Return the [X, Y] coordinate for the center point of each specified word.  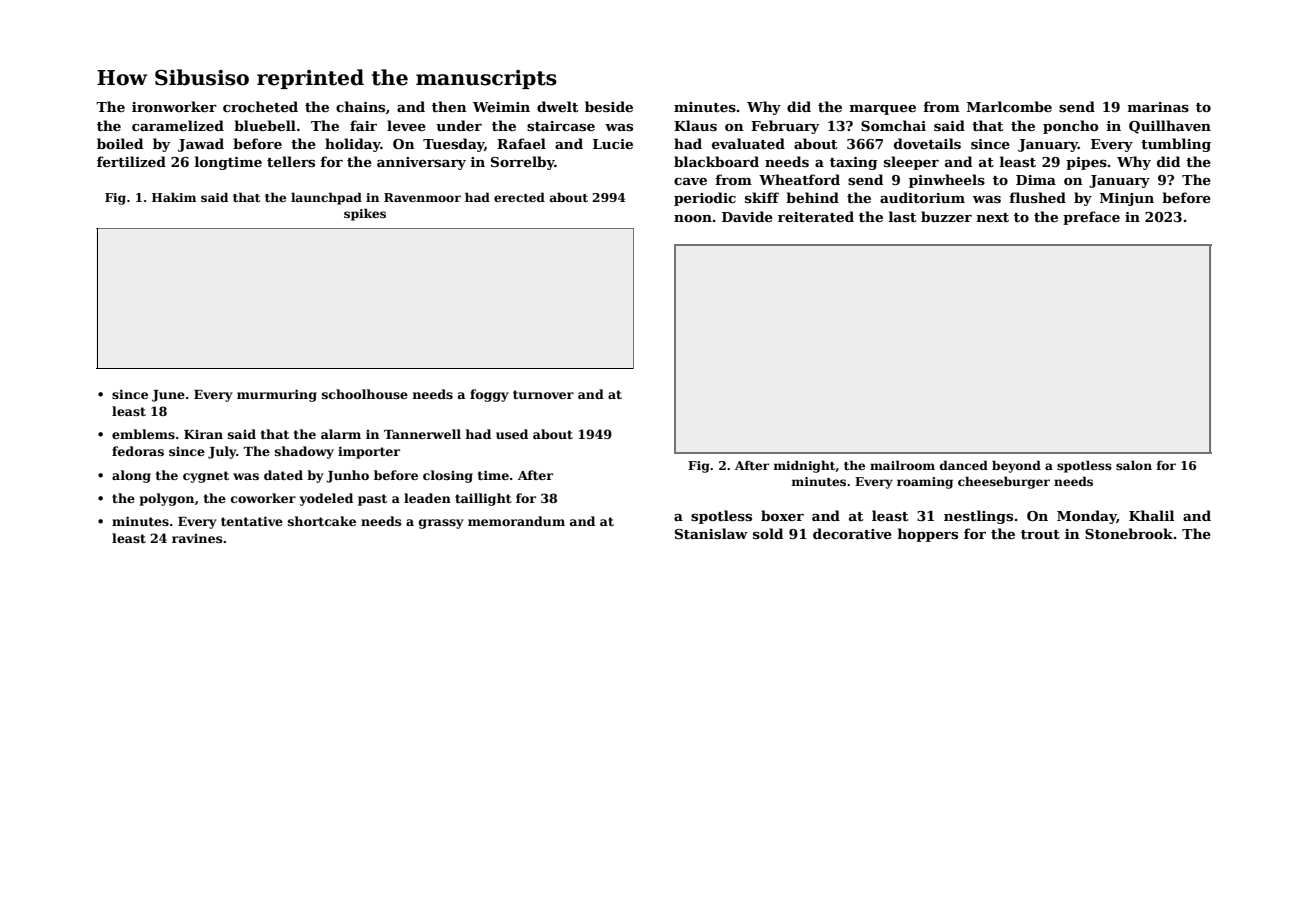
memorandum [516, 521]
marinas [1158, 107]
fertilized [131, 161]
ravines [197, 538]
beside [609, 106]
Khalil [1151, 515]
